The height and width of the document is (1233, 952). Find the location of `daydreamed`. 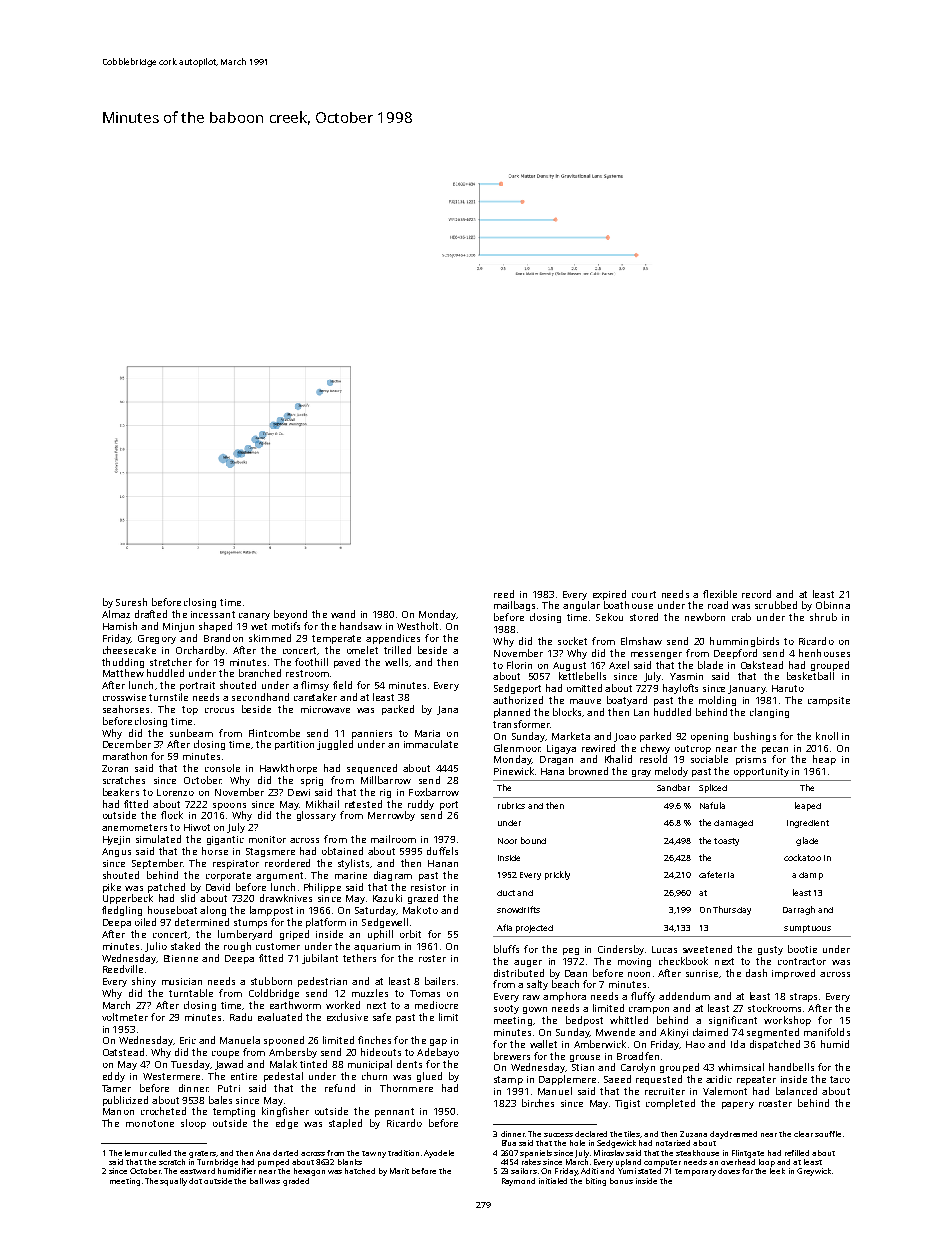

daydreamed is located at coordinates (733, 1135).
